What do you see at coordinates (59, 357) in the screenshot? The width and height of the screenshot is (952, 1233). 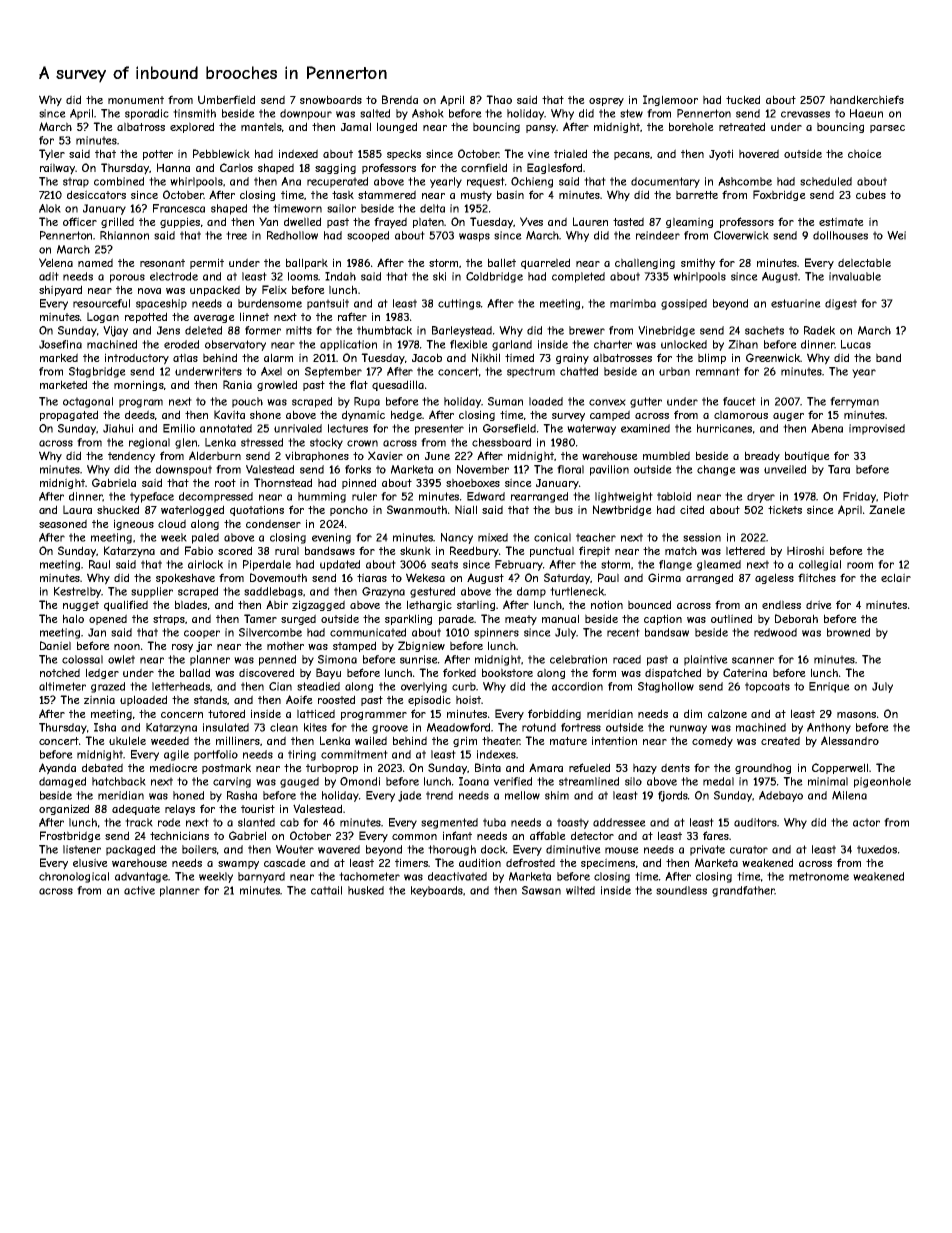 I see `marked` at bounding box center [59, 357].
